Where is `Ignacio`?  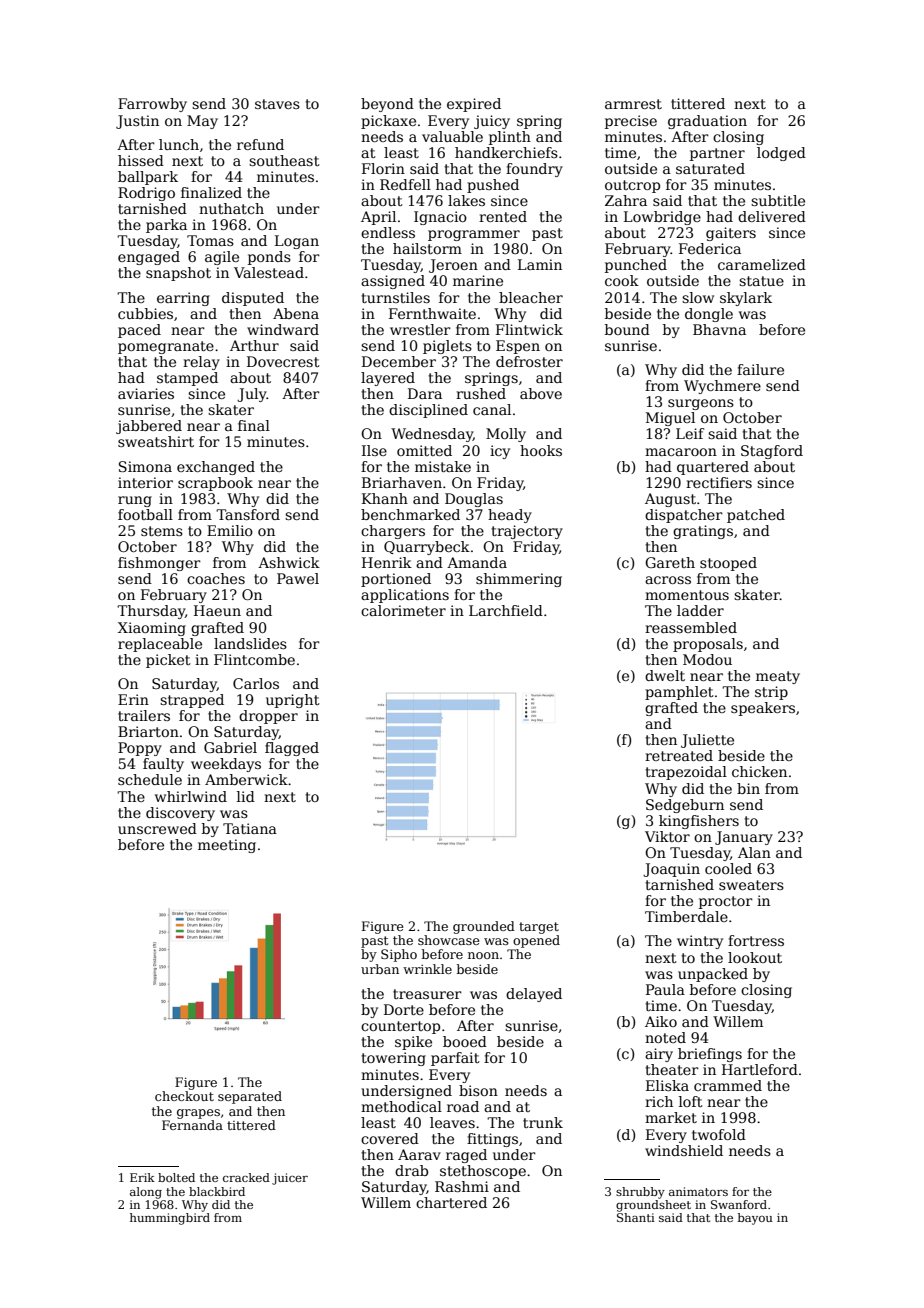
Ignacio is located at coordinates (440, 218).
